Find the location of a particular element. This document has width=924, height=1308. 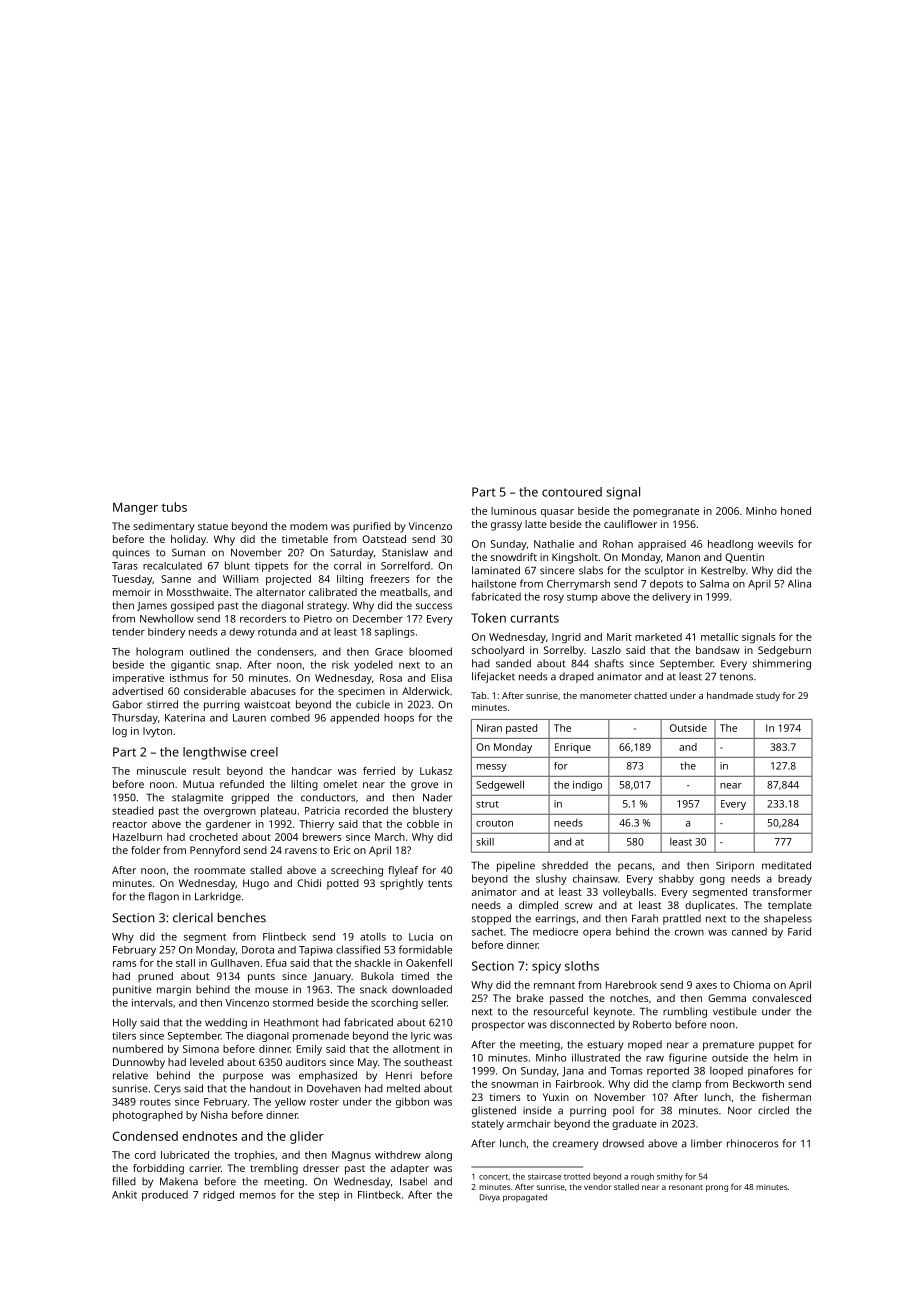

cobble is located at coordinates (423, 824).
